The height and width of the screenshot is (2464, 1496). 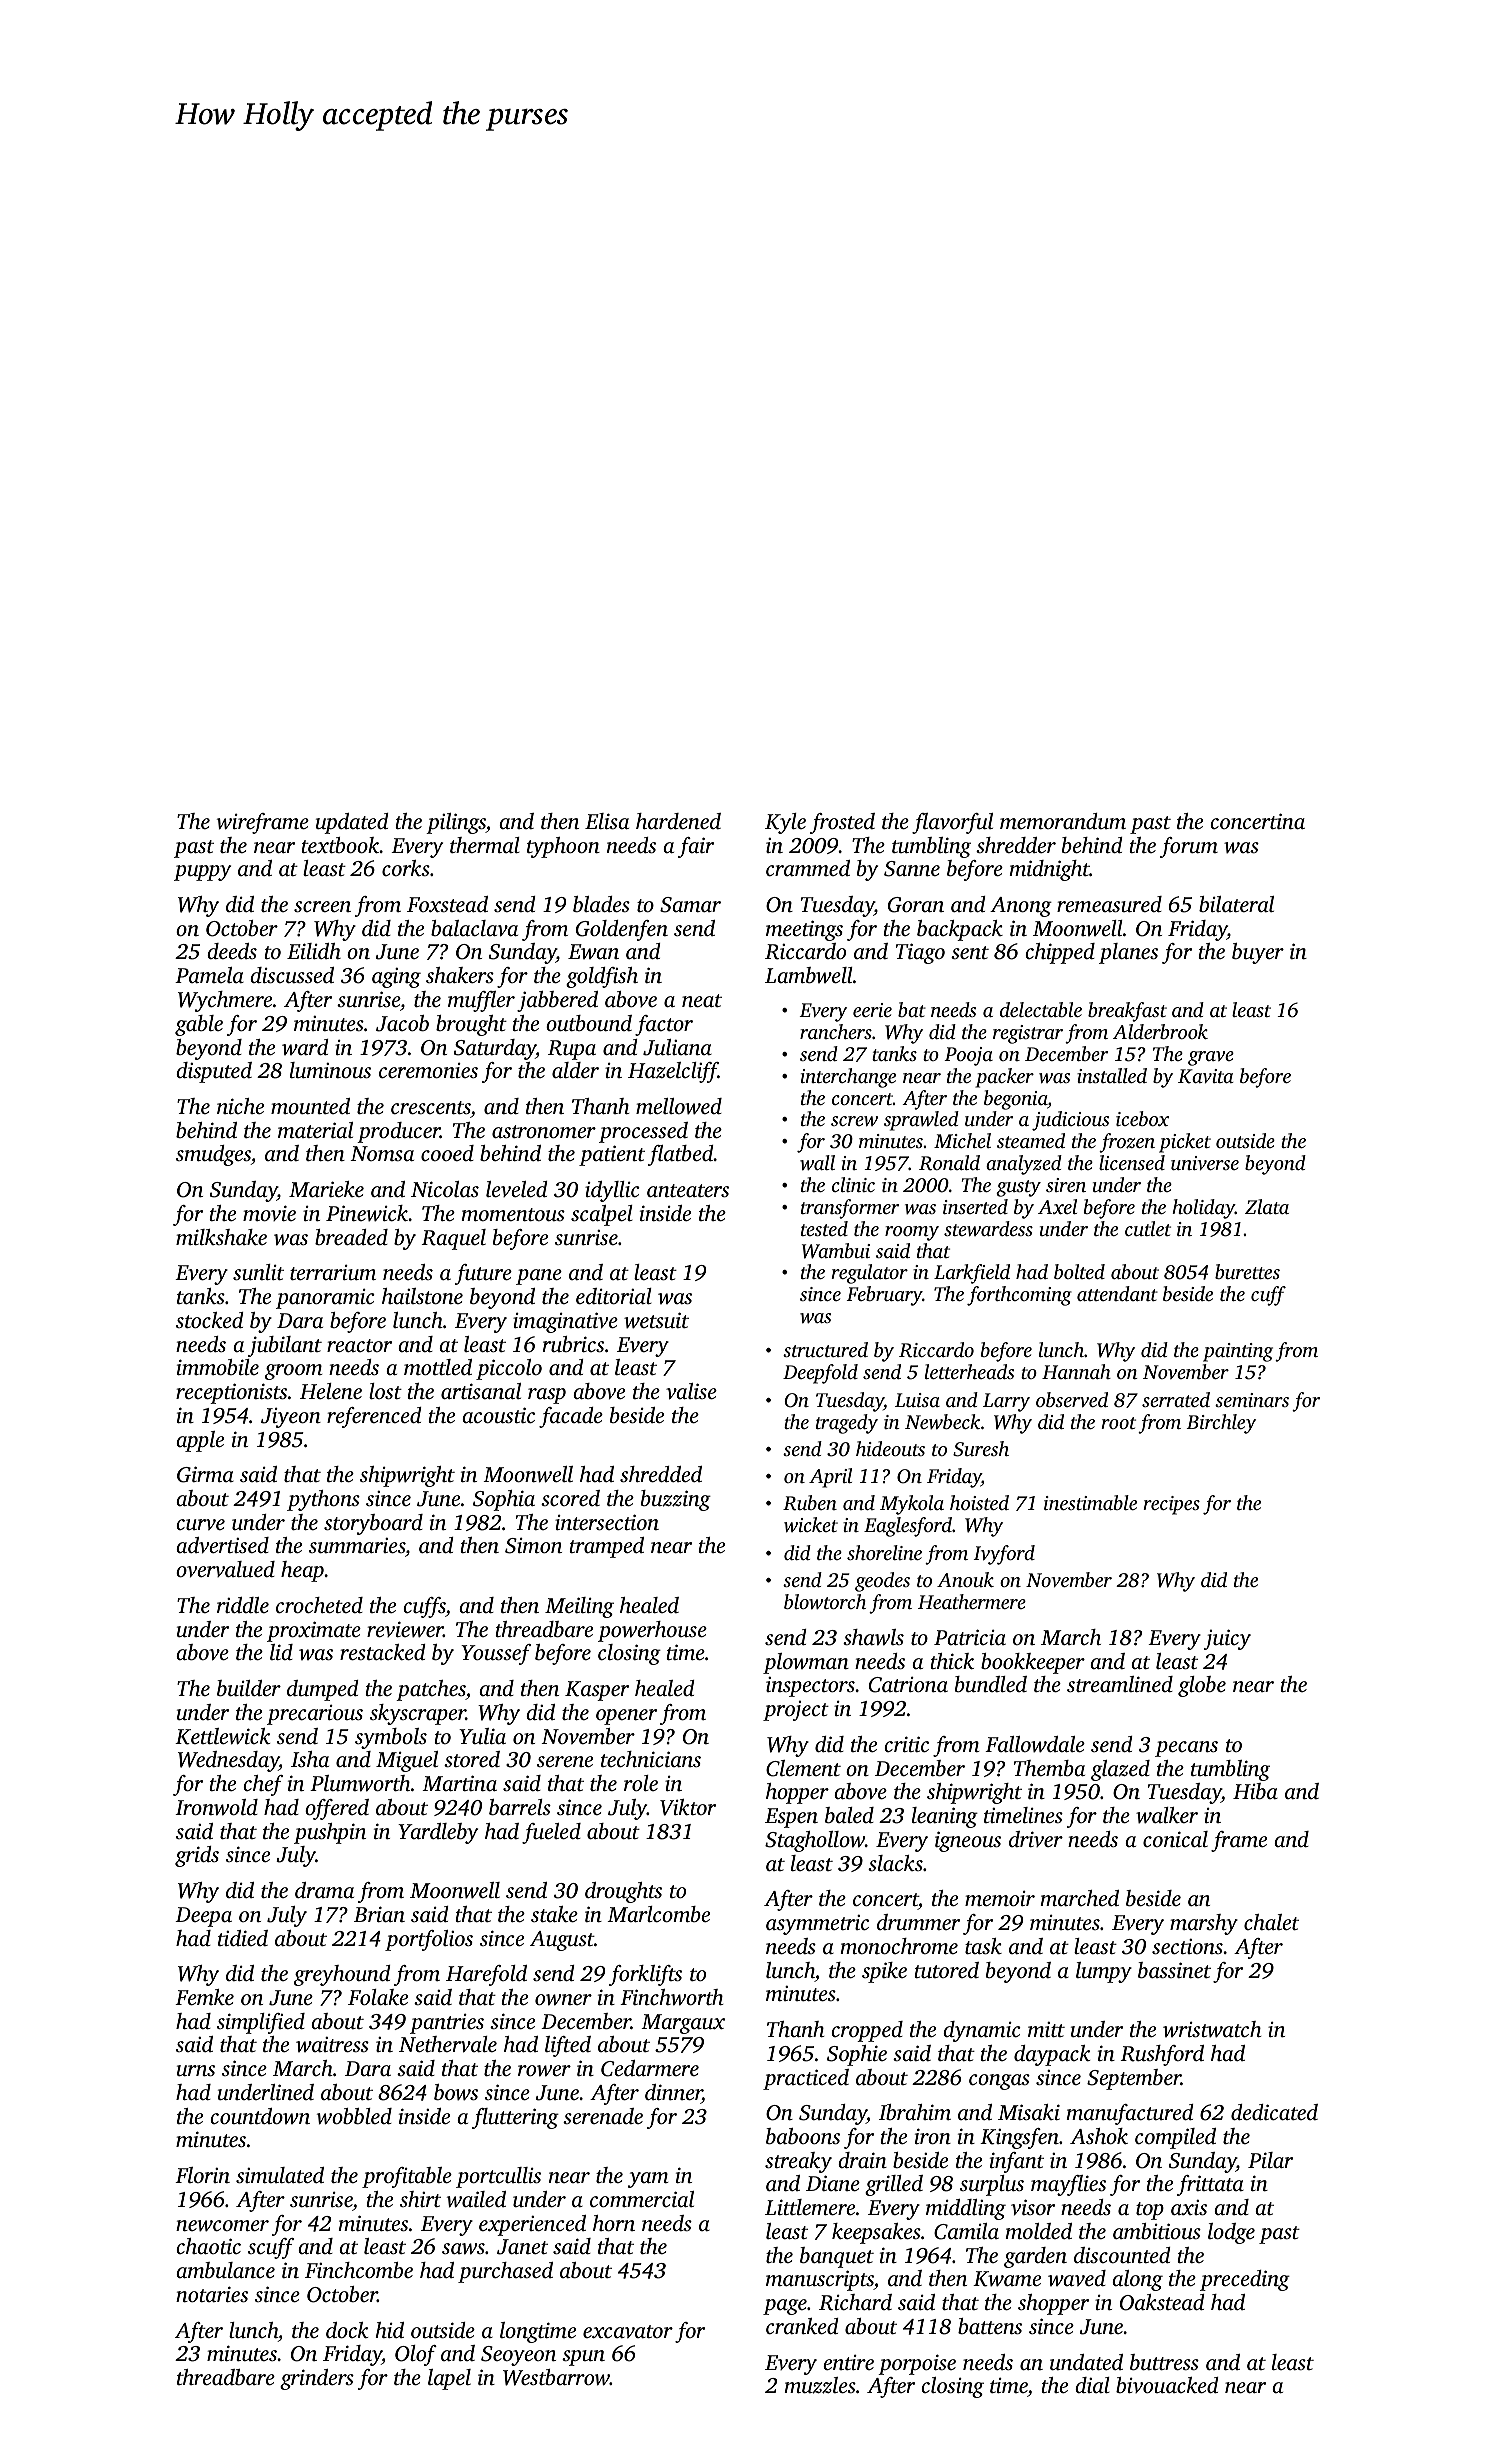 What do you see at coordinates (867, 2031) in the screenshot?
I see `cropped` at bounding box center [867, 2031].
